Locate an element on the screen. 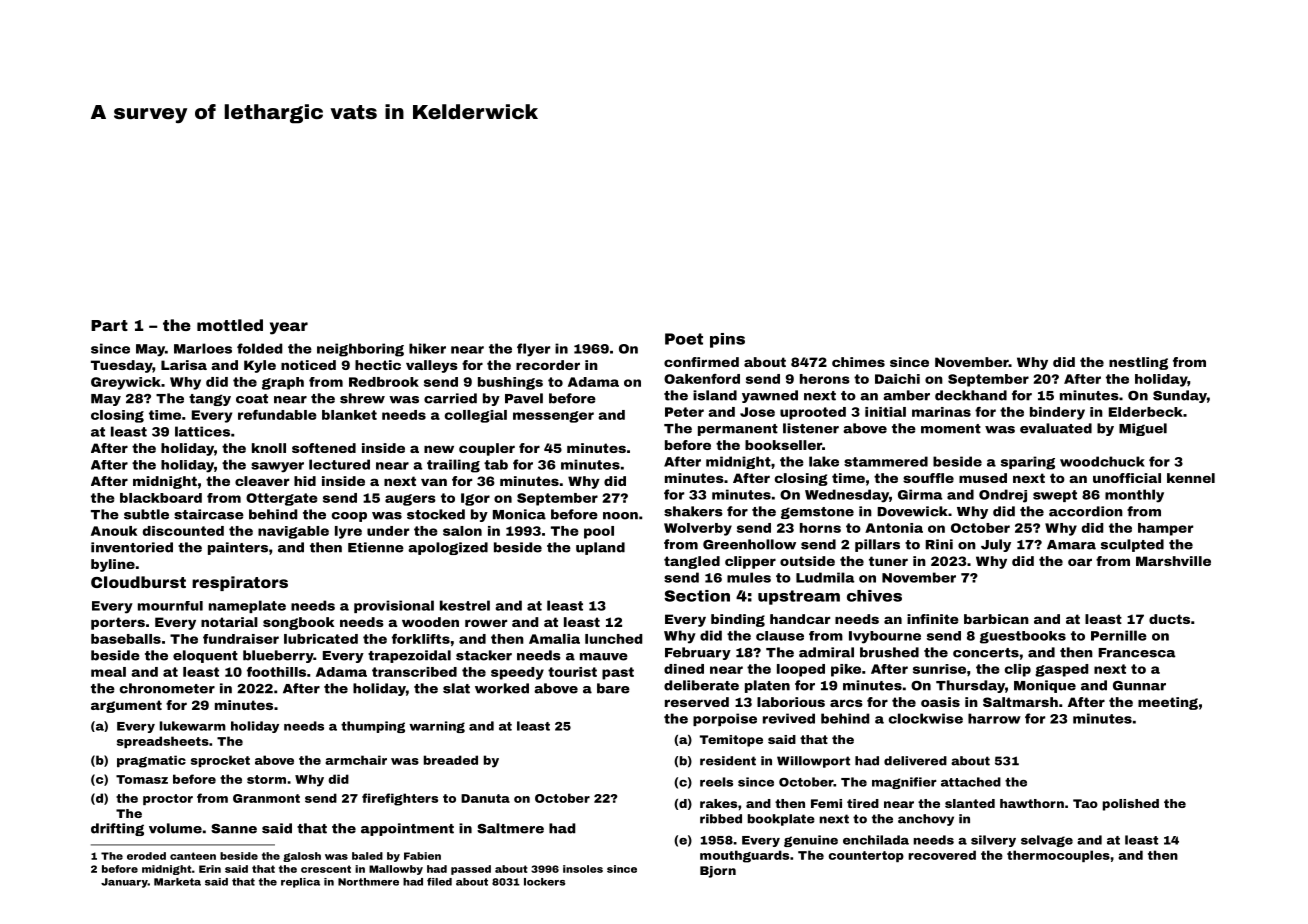  barbican is located at coordinates (996, 619).
